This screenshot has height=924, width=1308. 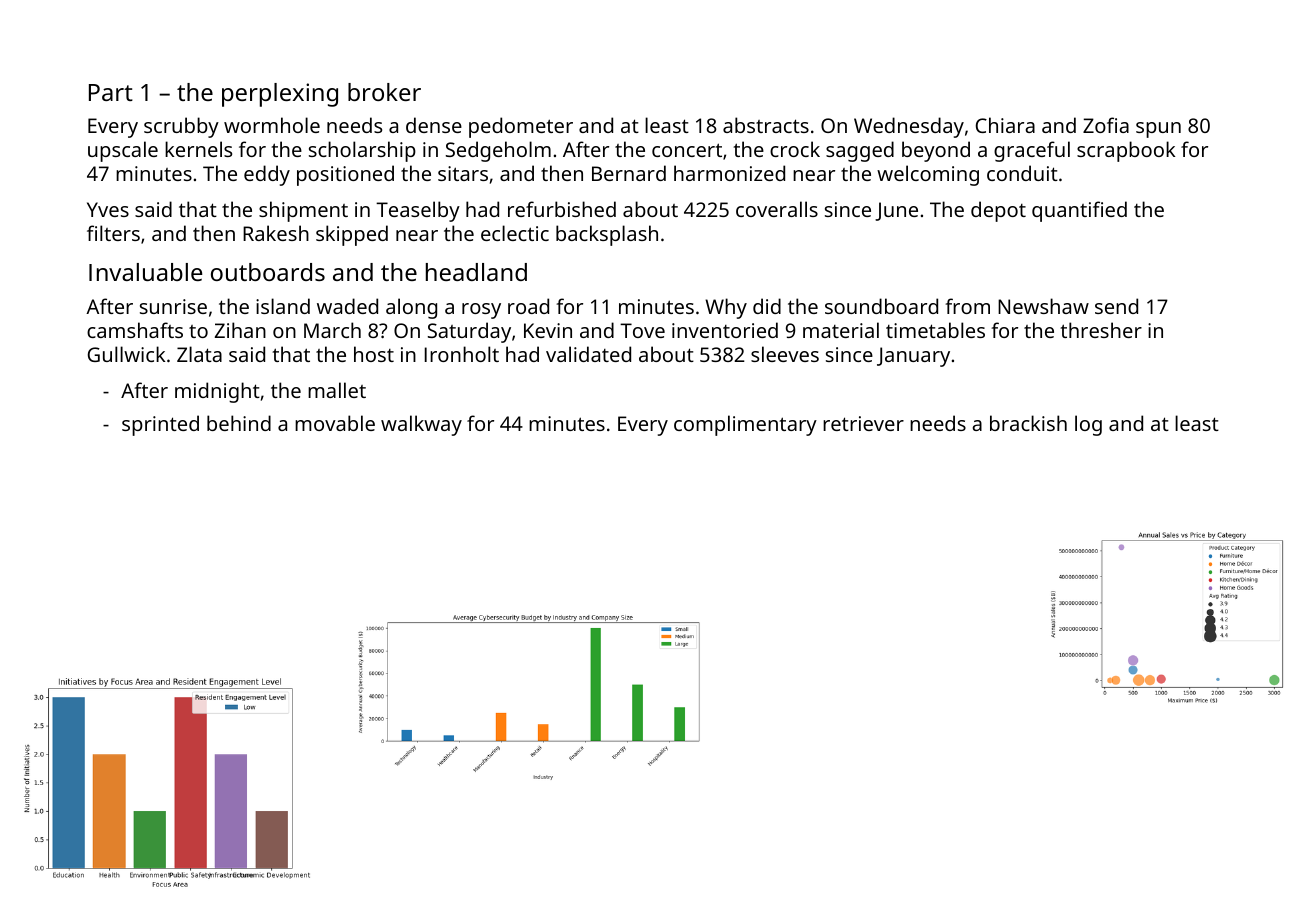 I want to click on thresher, so click(x=1101, y=330).
